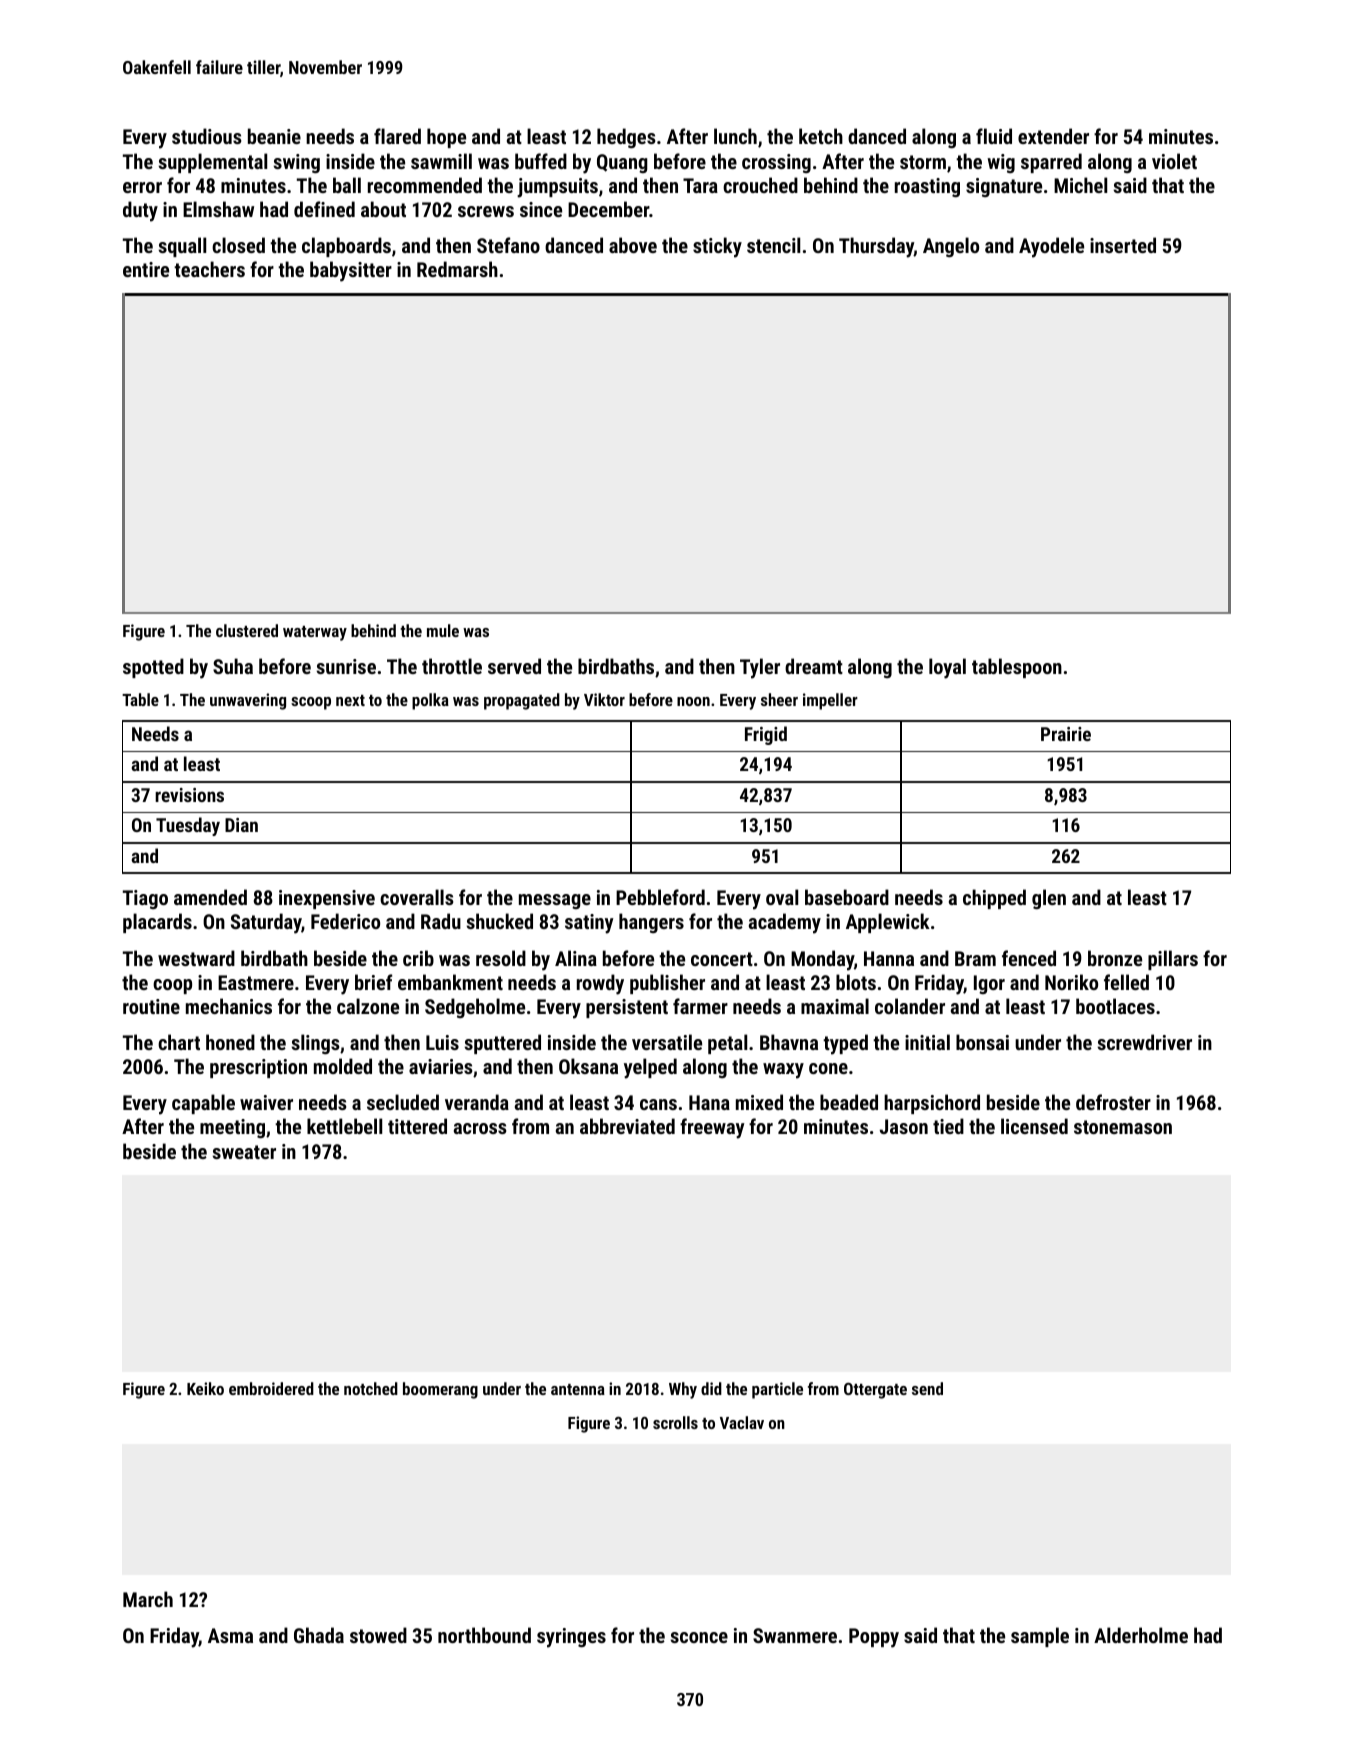 Image resolution: width=1353 pixels, height=1751 pixels. What do you see at coordinates (821, 136) in the image?
I see `ketch` at bounding box center [821, 136].
